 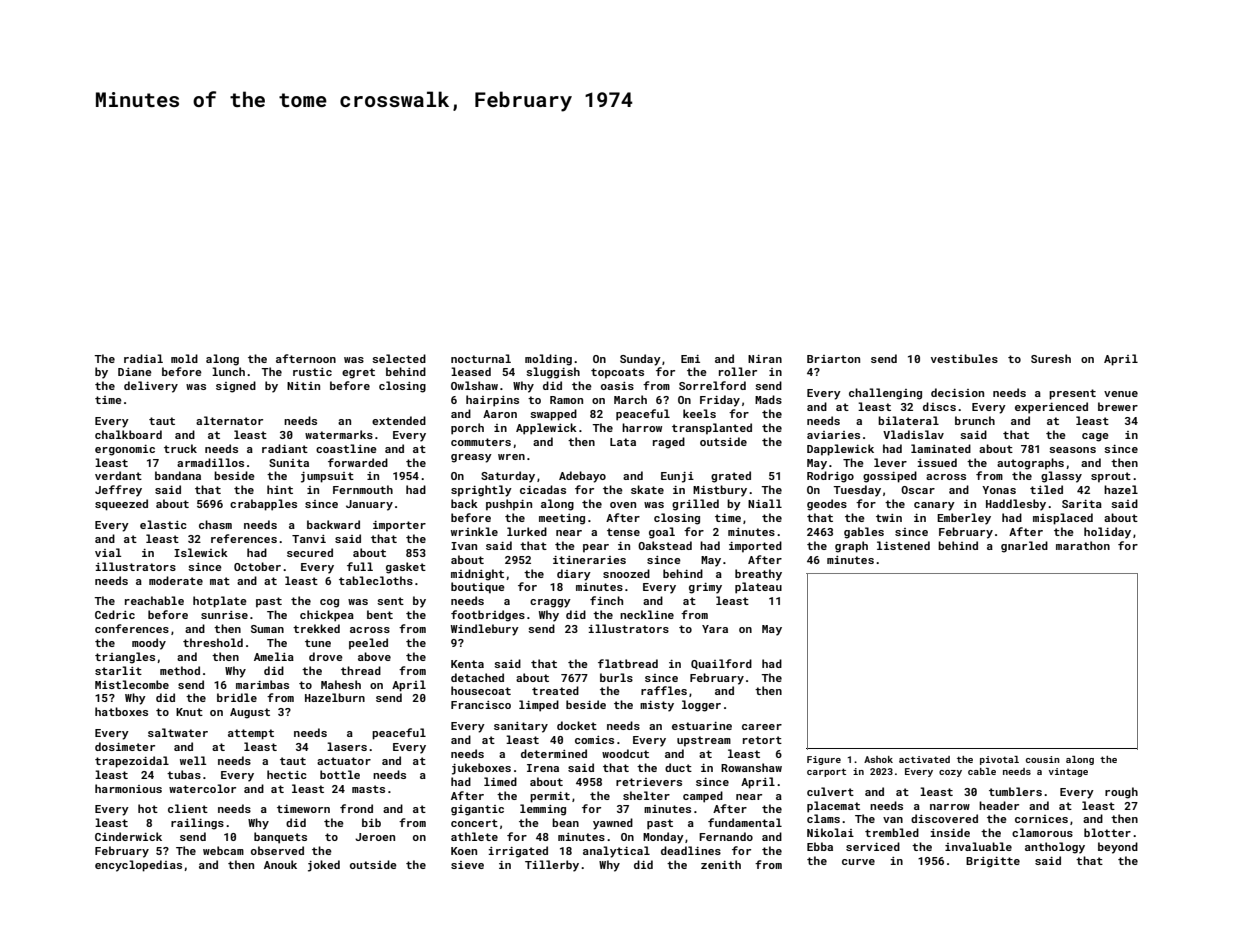 I want to click on Suresh, so click(x=1051, y=358).
